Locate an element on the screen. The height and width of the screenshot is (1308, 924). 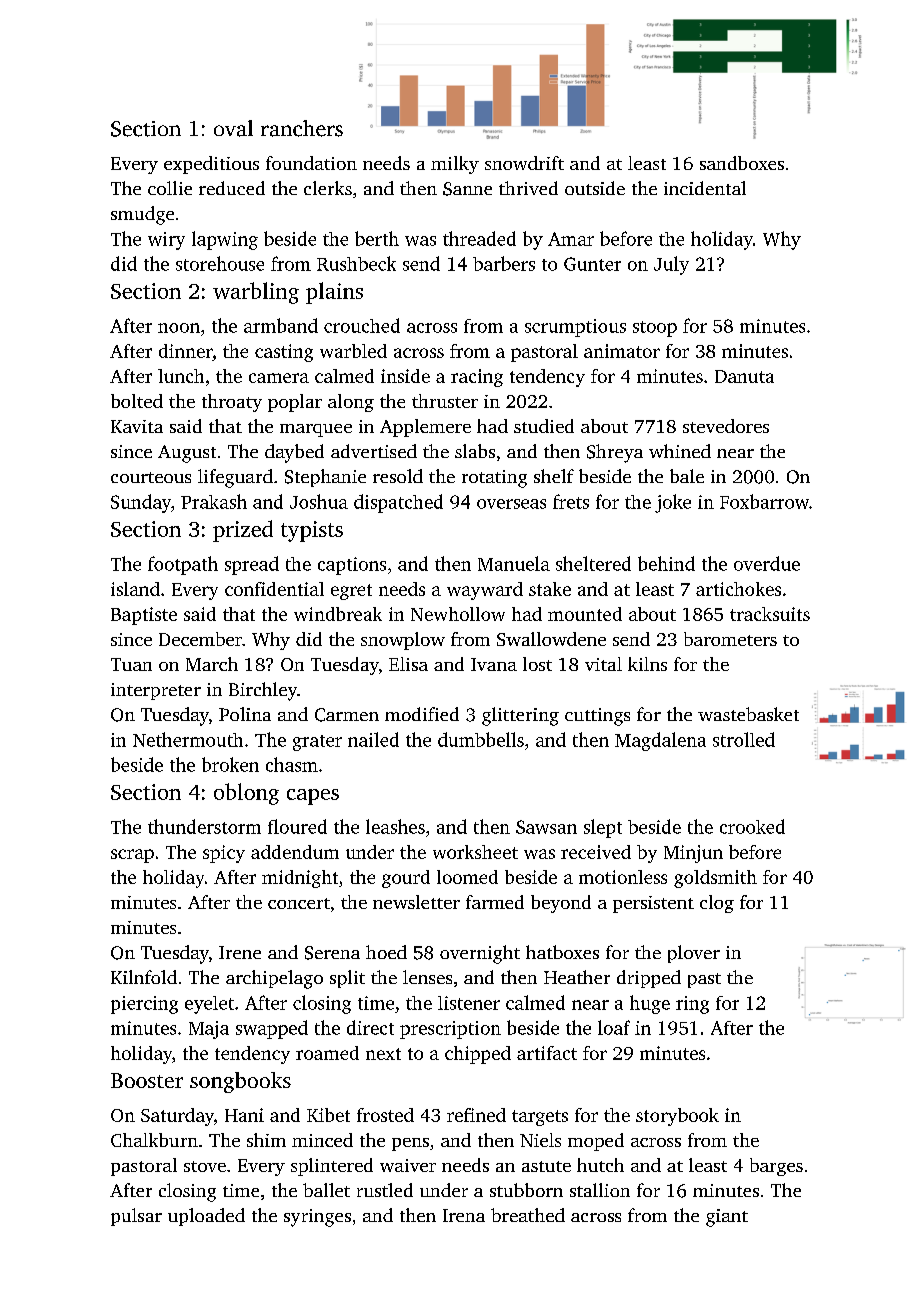
sandboxes is located at coordinates (742, 163).
